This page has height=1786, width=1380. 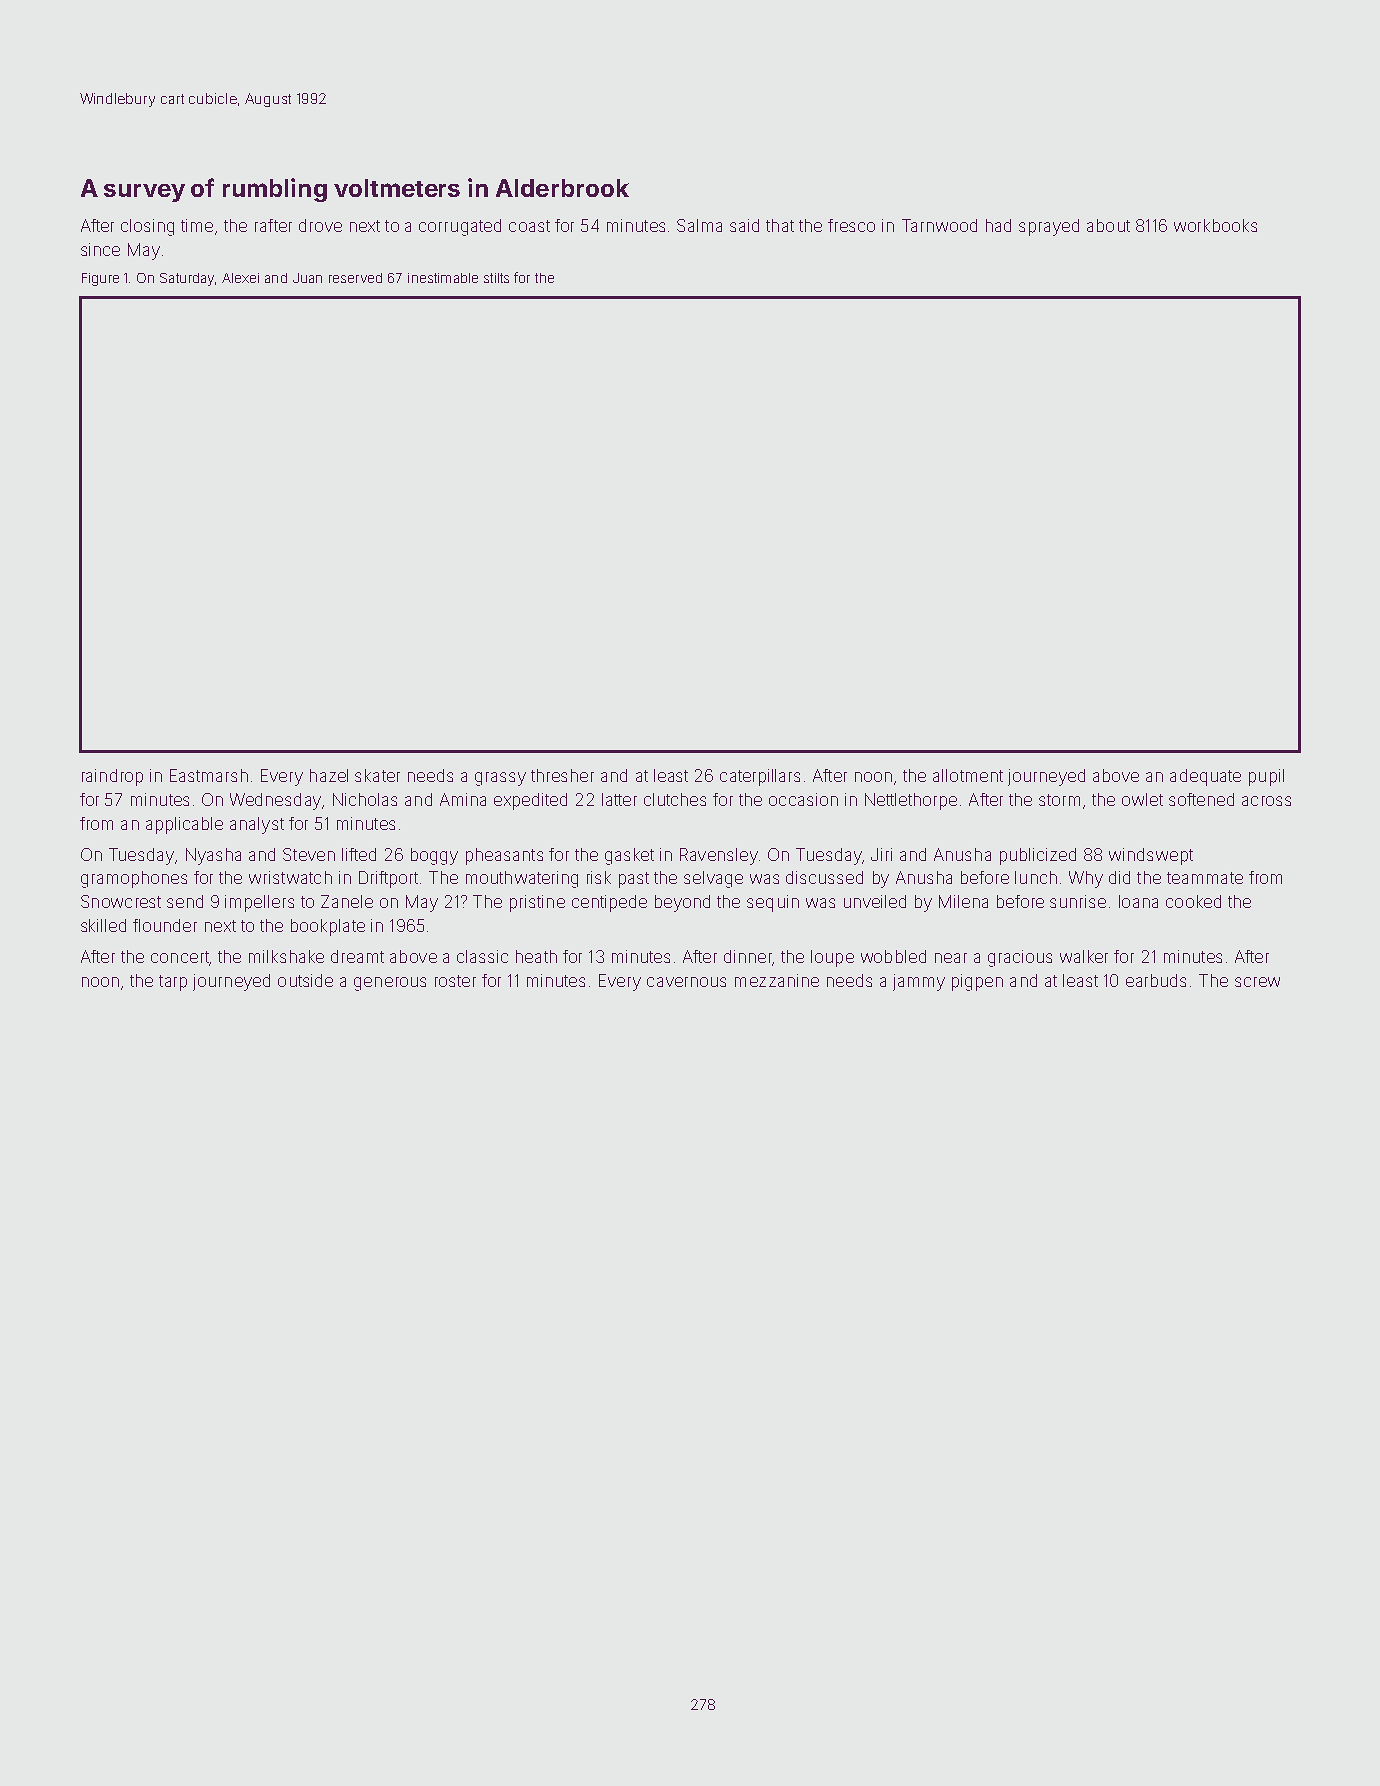 What do you see at coordinates (390, 984) in the page?
I see `generous` at bounding box center [390, 984].
